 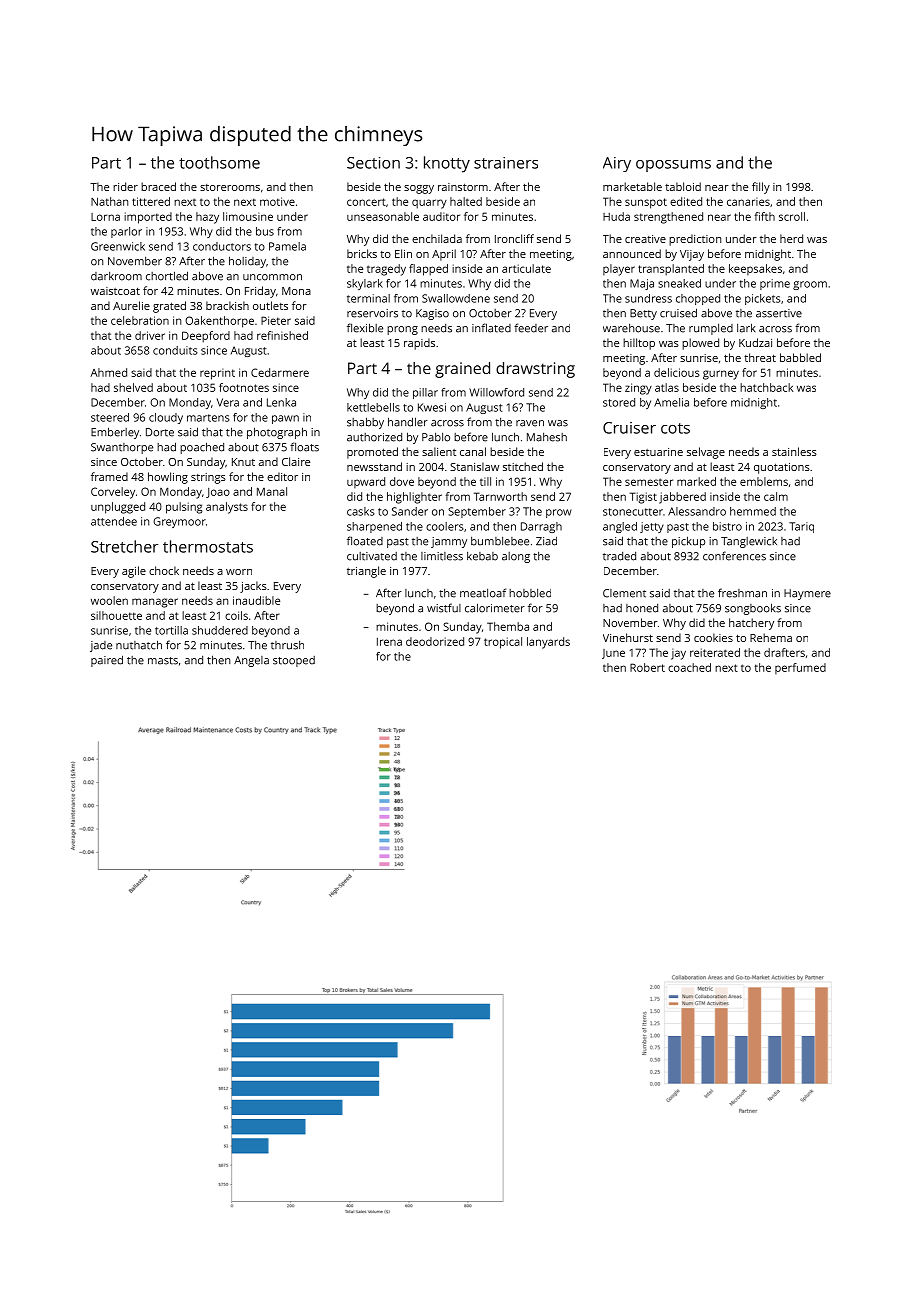 I want to click on conferences, so click(x=734, y=556).
